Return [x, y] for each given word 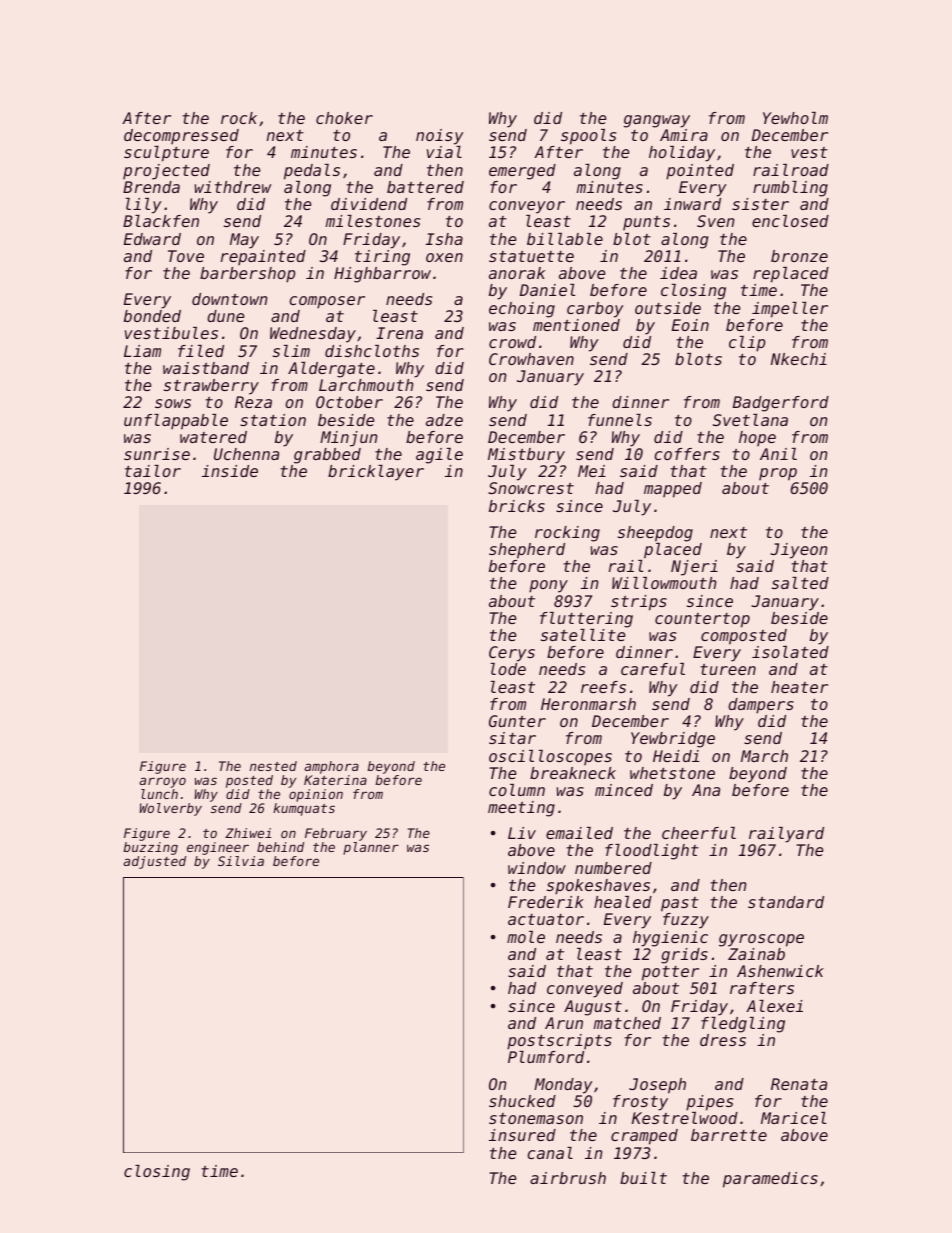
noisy [439, 137]
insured [522, 1135]
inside [230, 471]
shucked [522, 1101]
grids [684, 956]
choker [344, 118]
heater [799, 687]
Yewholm [795, 118]
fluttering [586, 620]
